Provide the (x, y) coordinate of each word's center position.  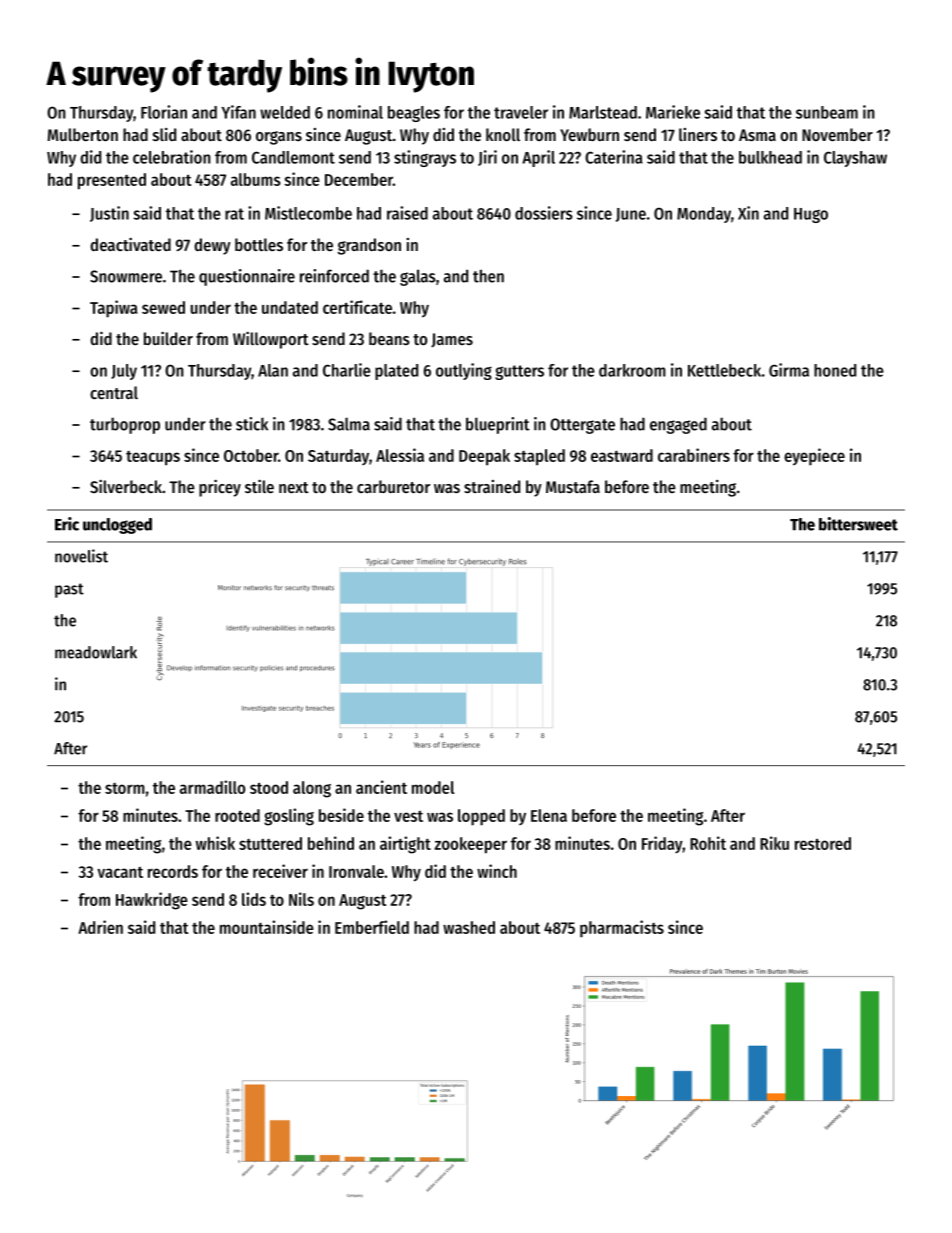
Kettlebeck (724, 370)
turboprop (125, 426)
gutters (519, 372)
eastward (622, 455)
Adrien (100, 927)
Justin (109, 214)
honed (835, 370)
